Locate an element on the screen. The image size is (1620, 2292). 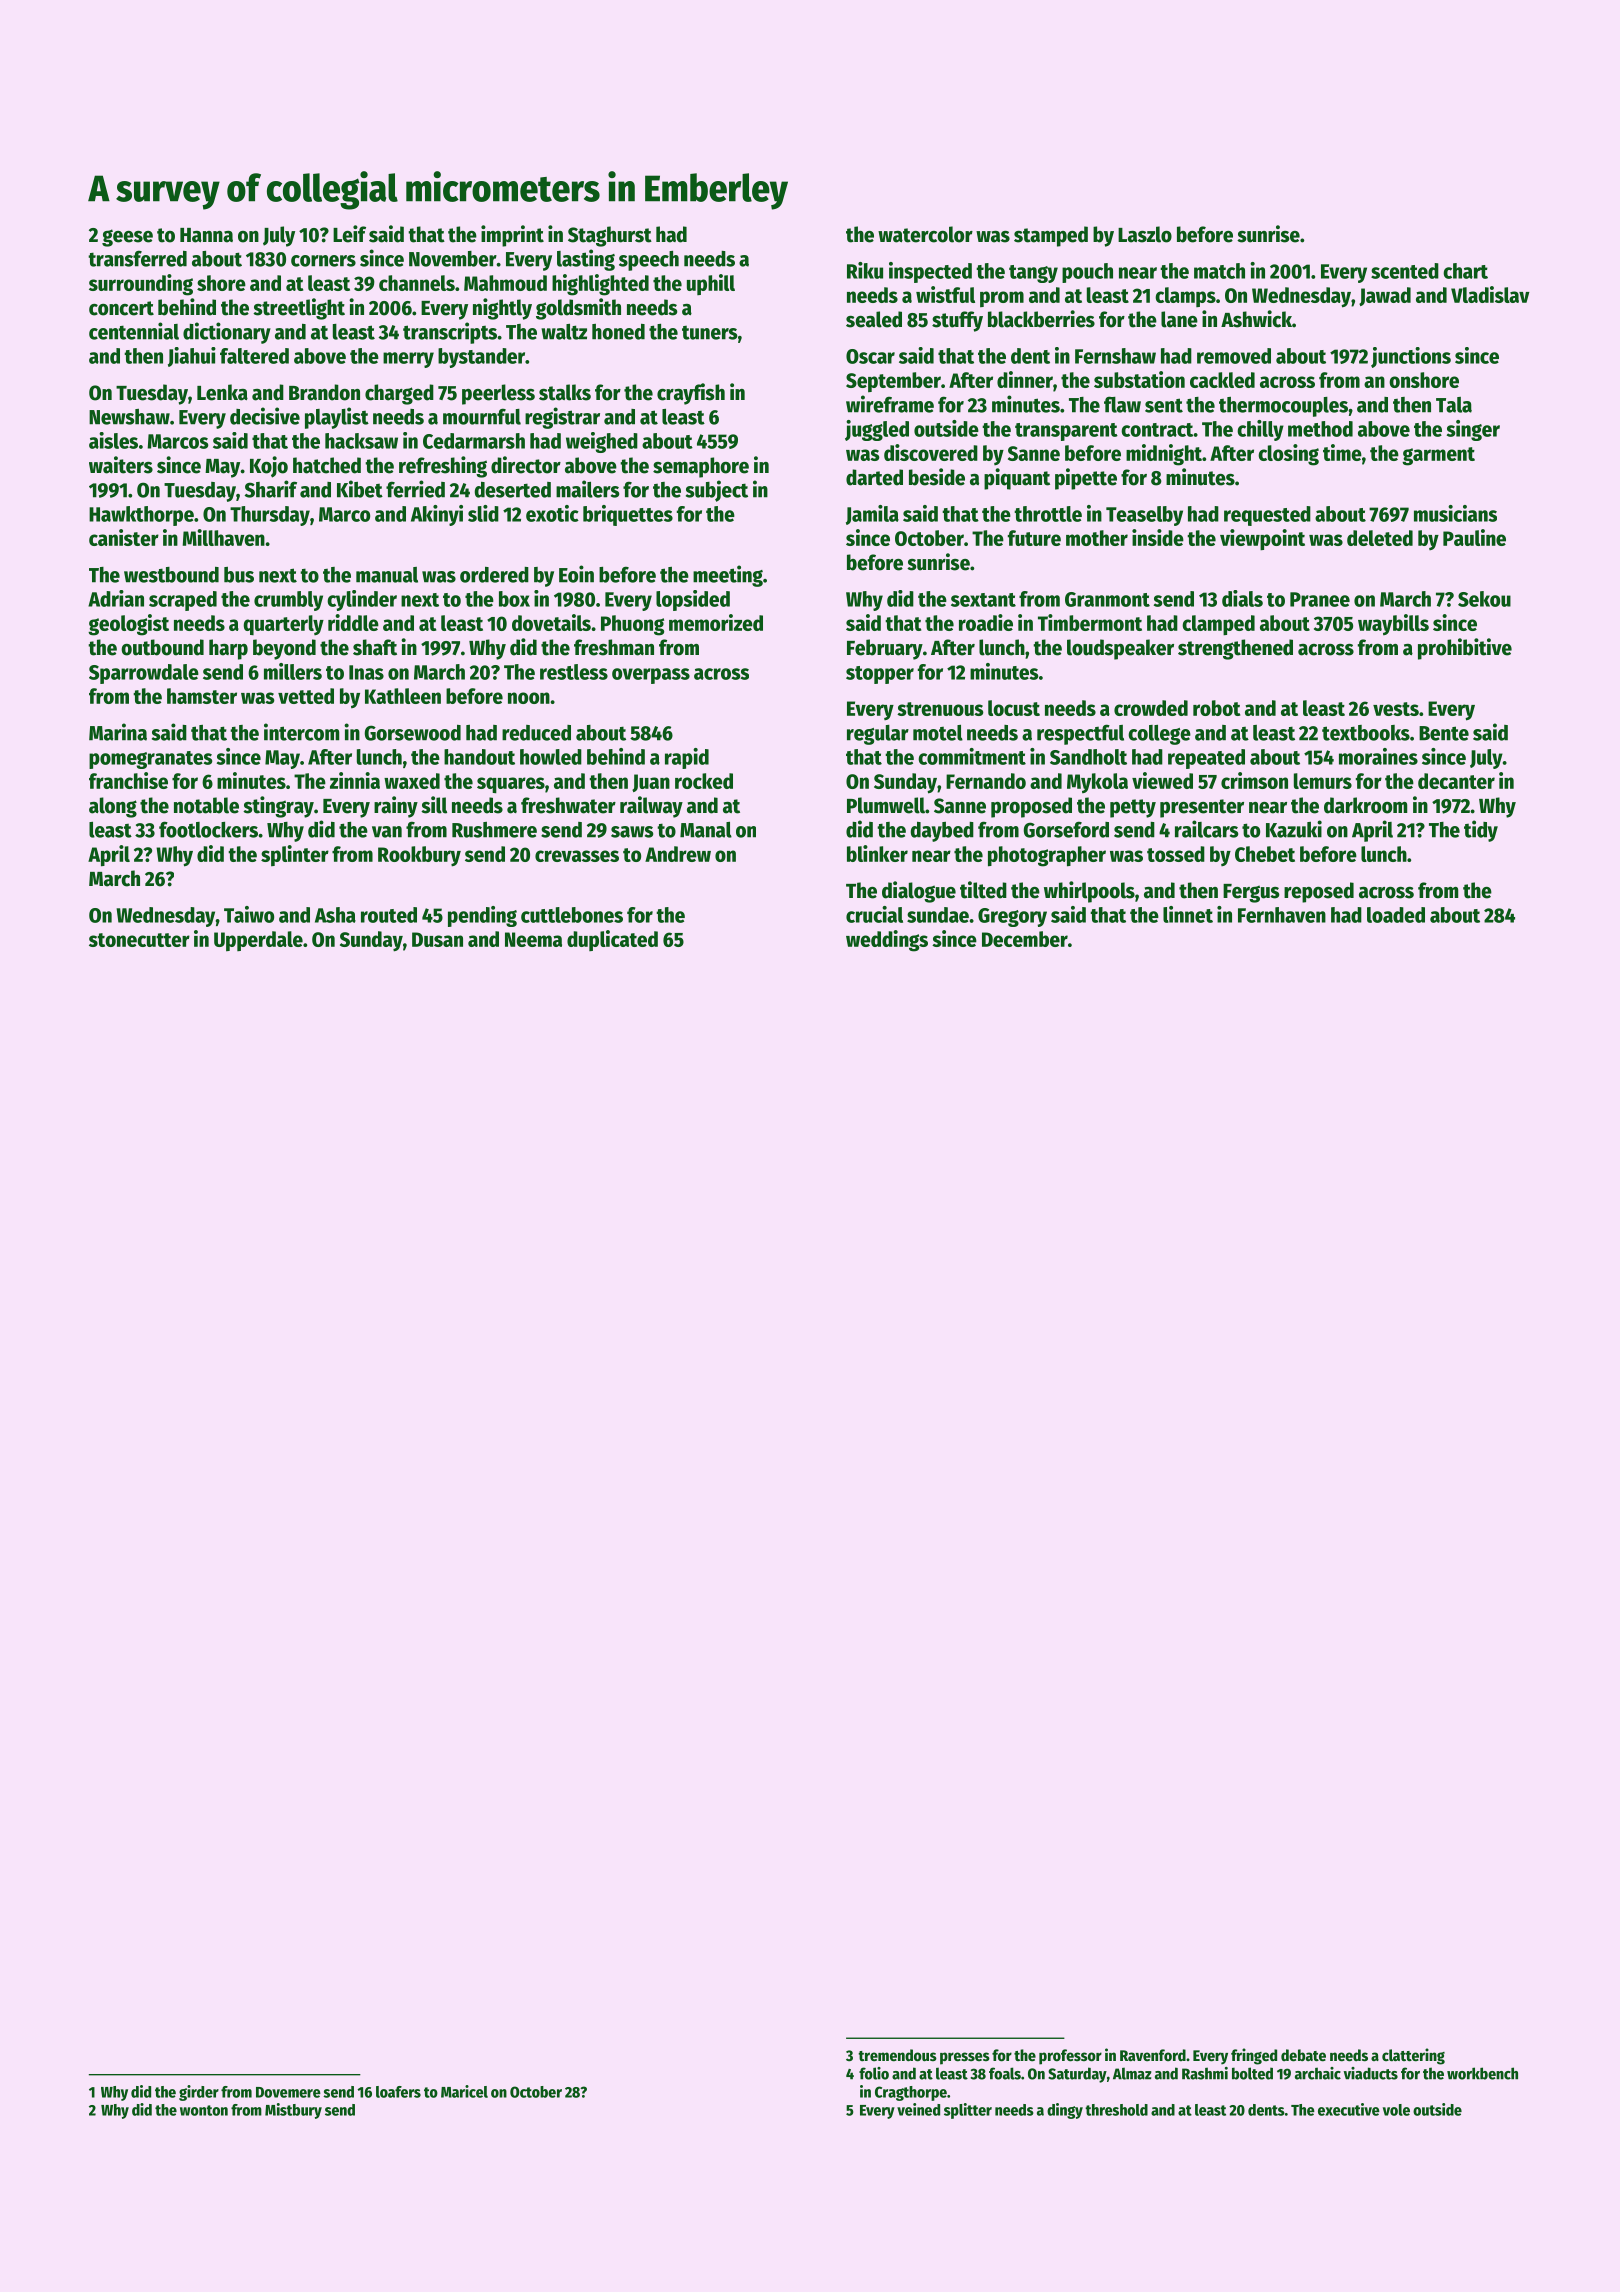
duplicated is located at coordinates (612, 940).
